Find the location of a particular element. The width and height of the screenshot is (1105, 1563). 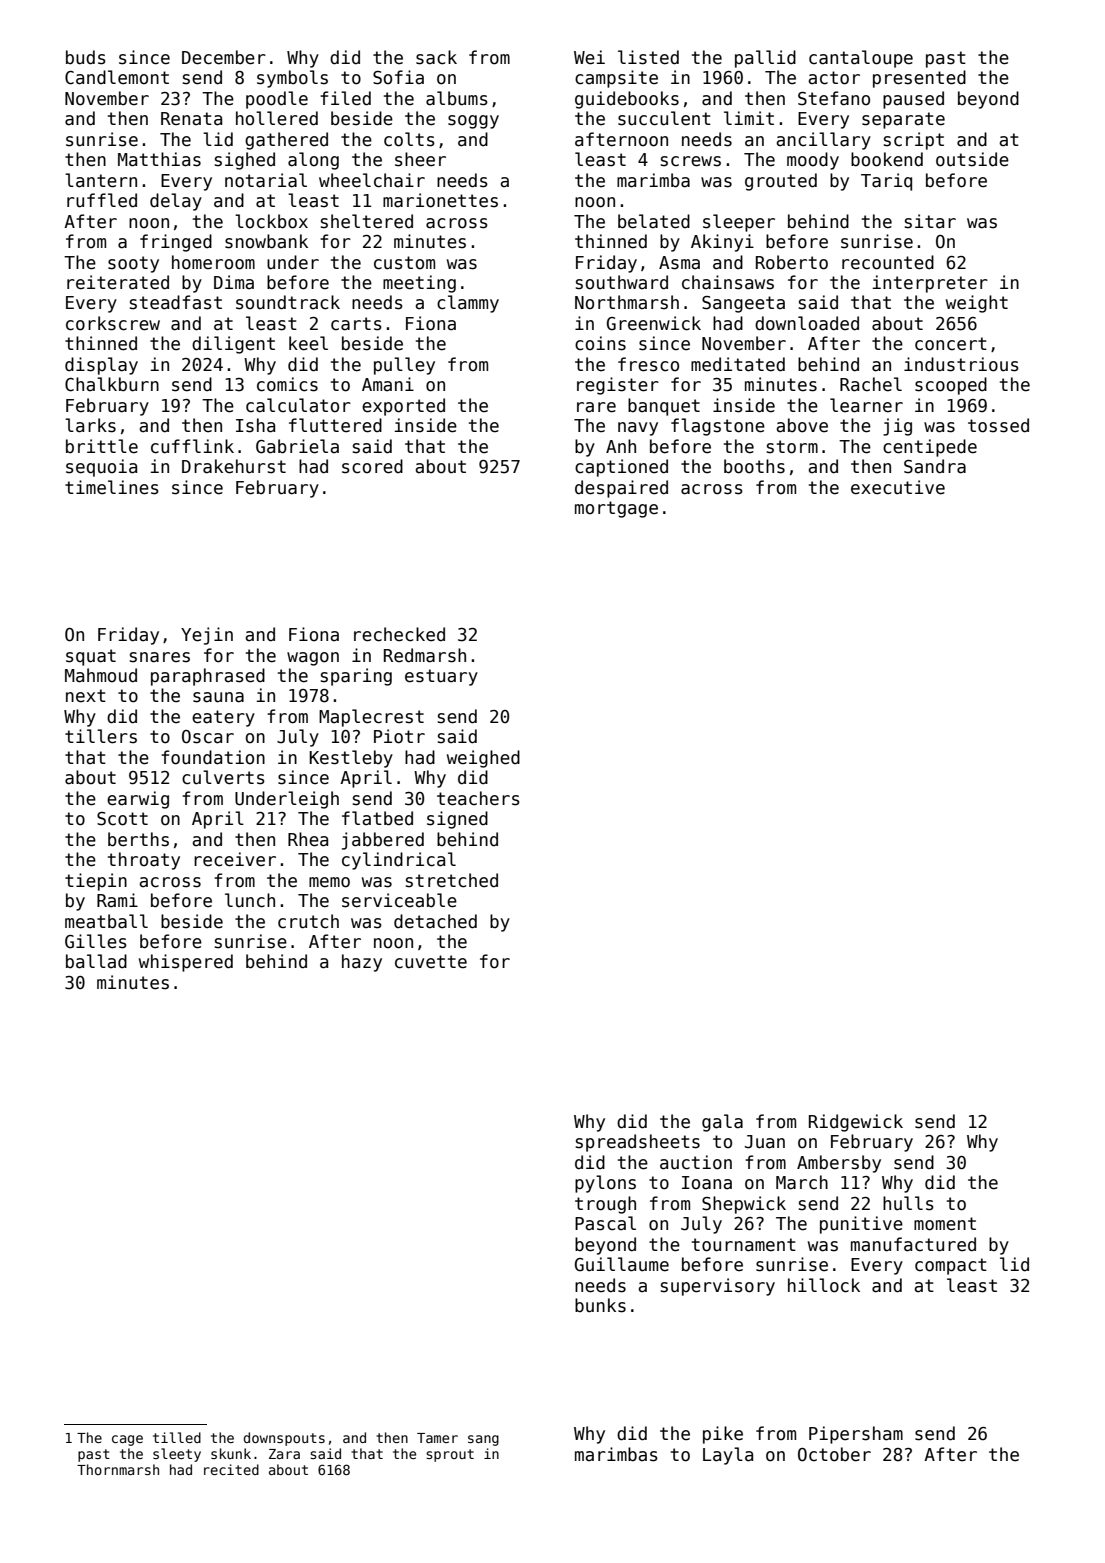

stretched is located at coordinates (452, 880).
